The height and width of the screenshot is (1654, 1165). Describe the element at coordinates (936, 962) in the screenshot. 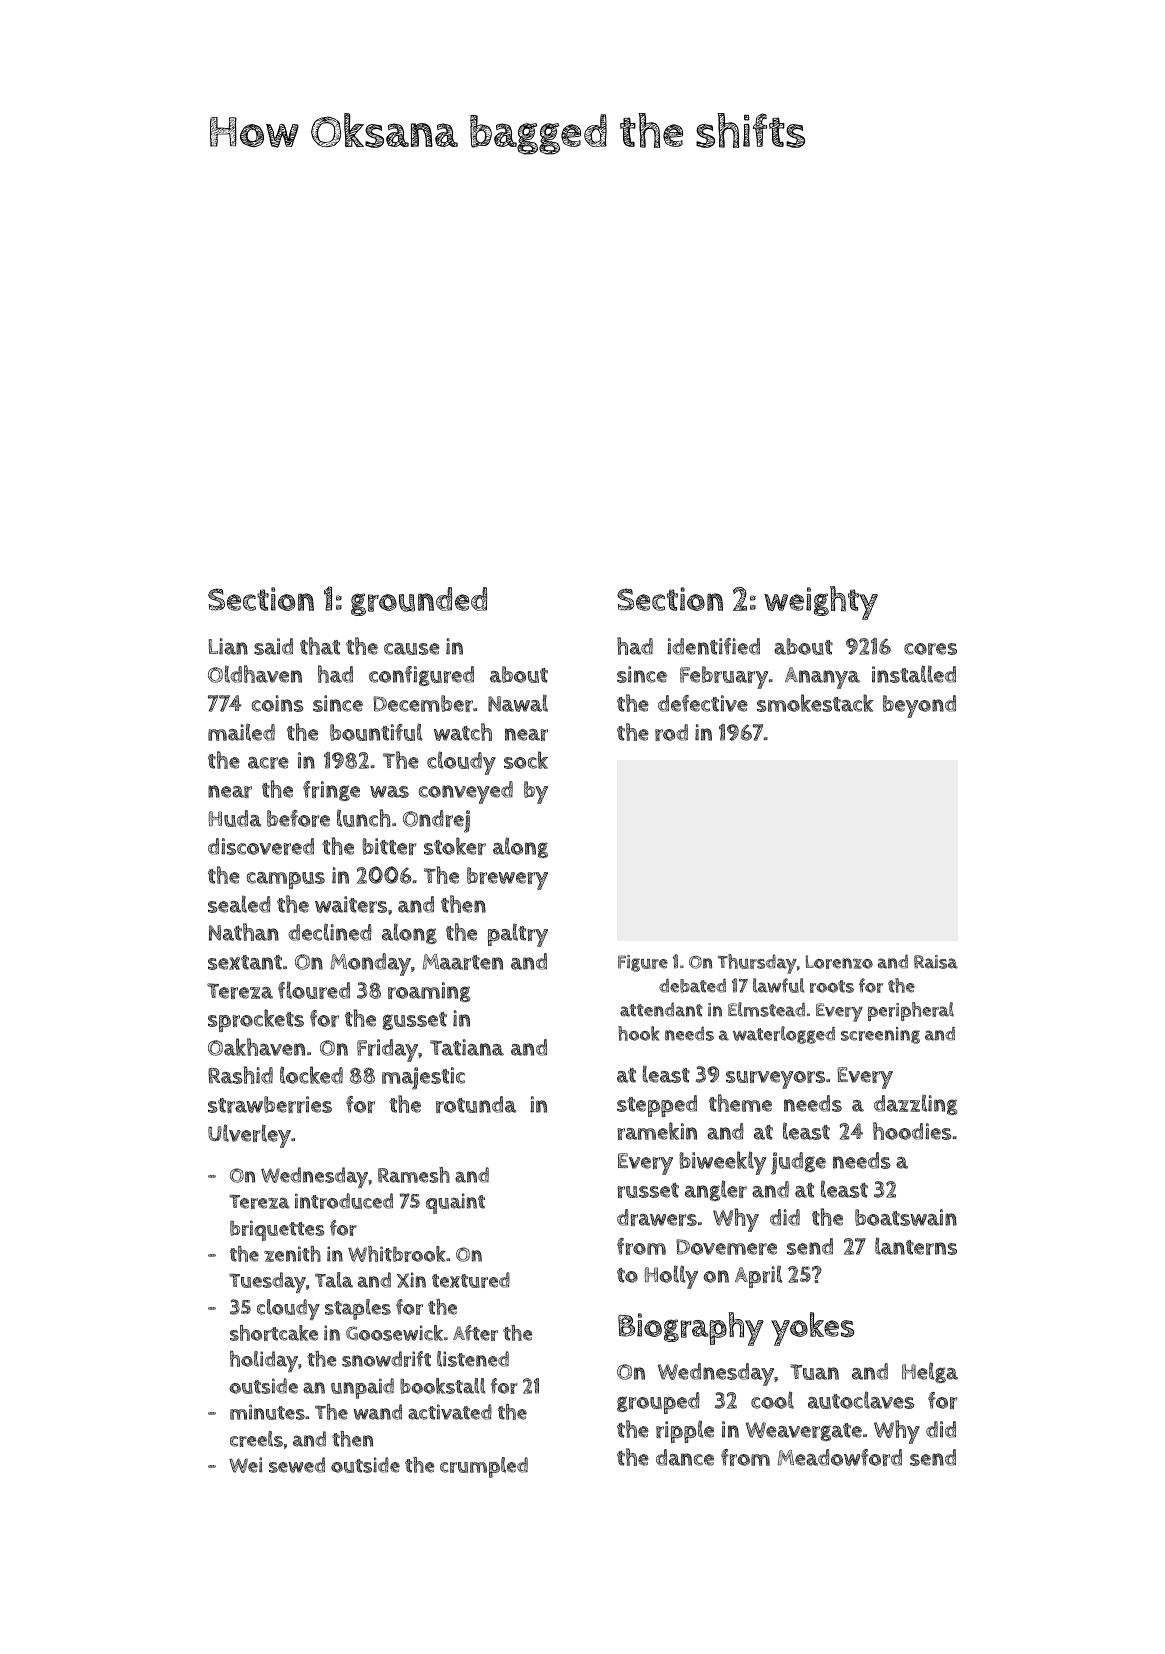

I see `Raisa` at that location.
